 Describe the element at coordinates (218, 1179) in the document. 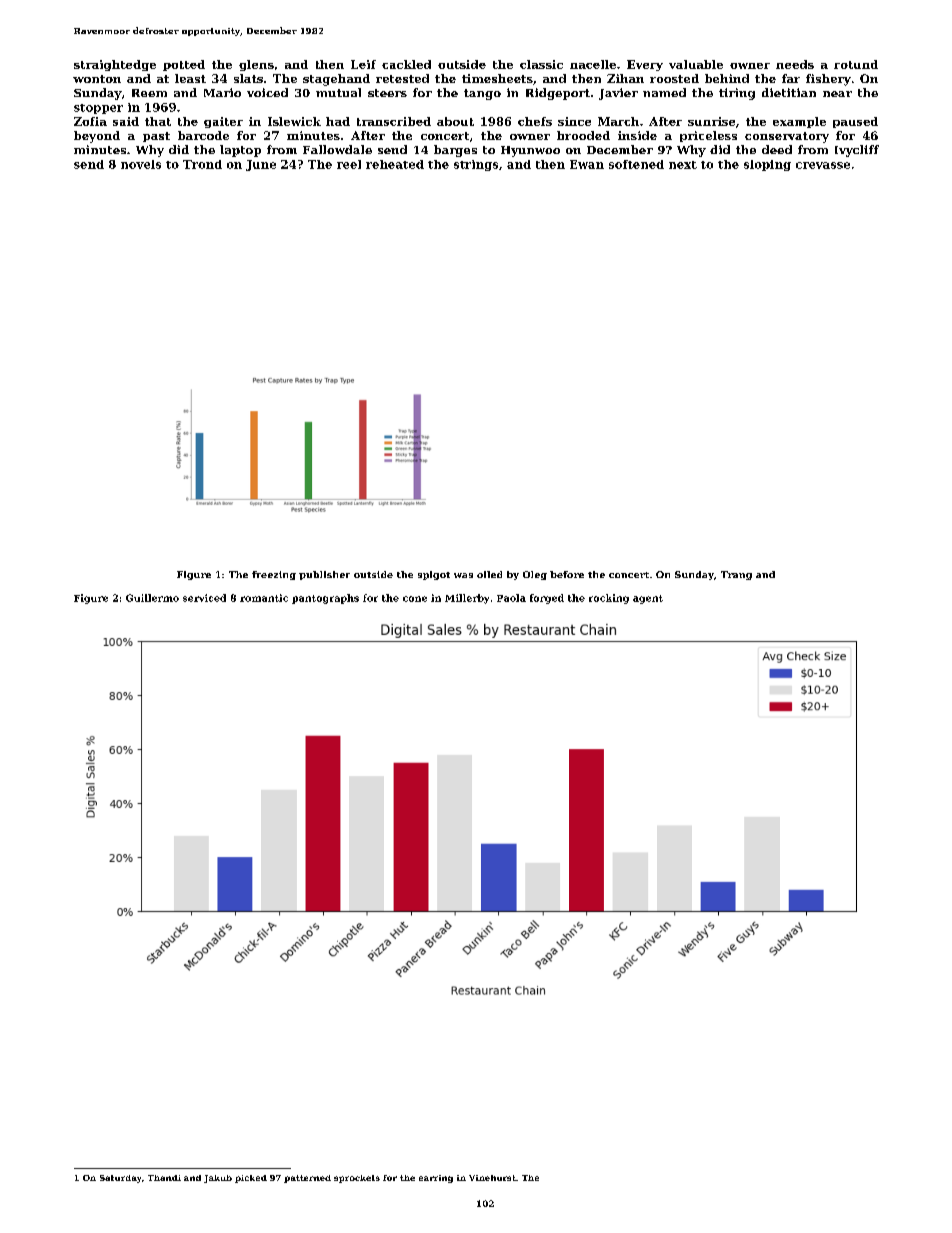

I see `Jakub` at that location.
